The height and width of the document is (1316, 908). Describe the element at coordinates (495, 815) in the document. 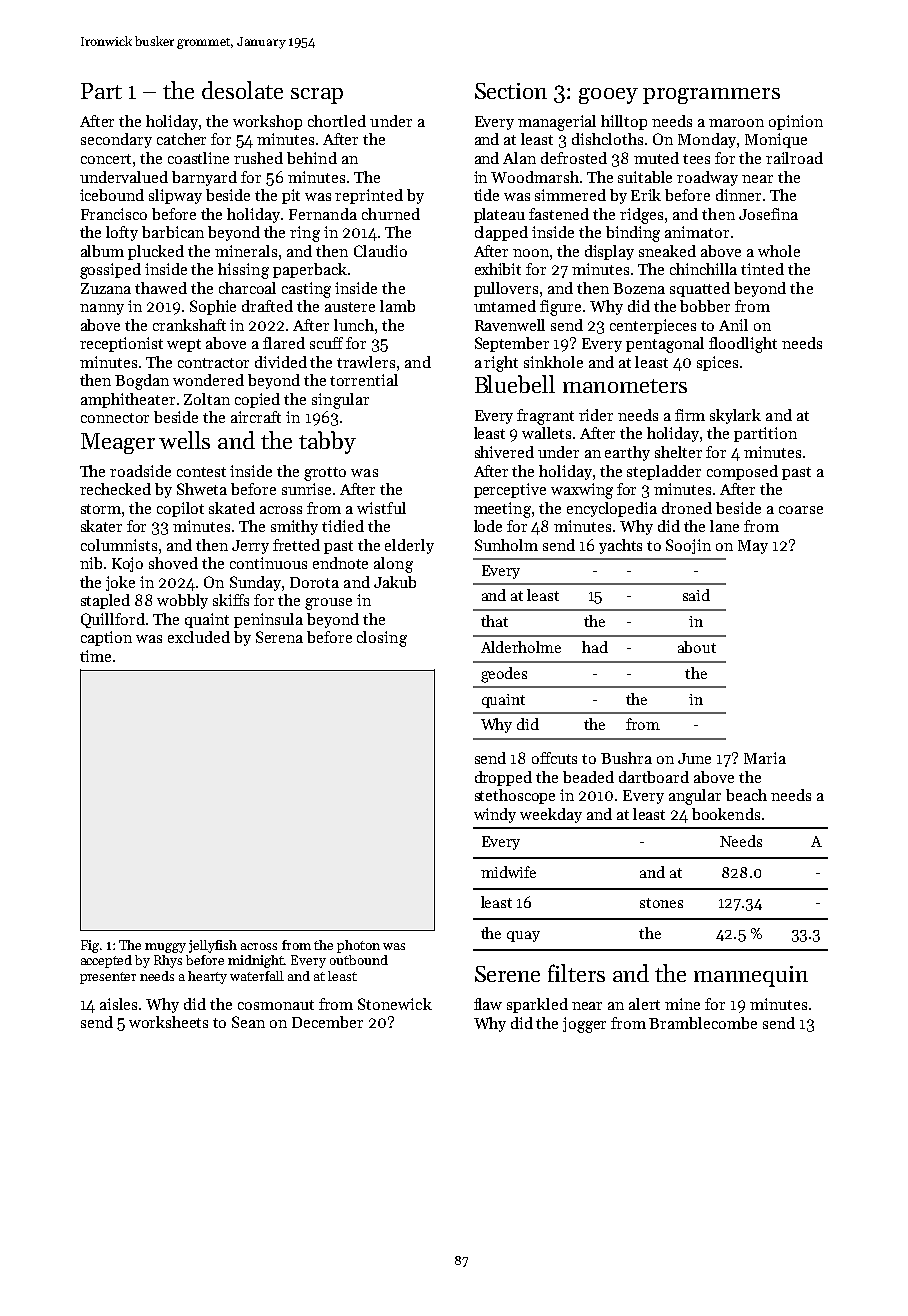

I see `windy` at that location.
